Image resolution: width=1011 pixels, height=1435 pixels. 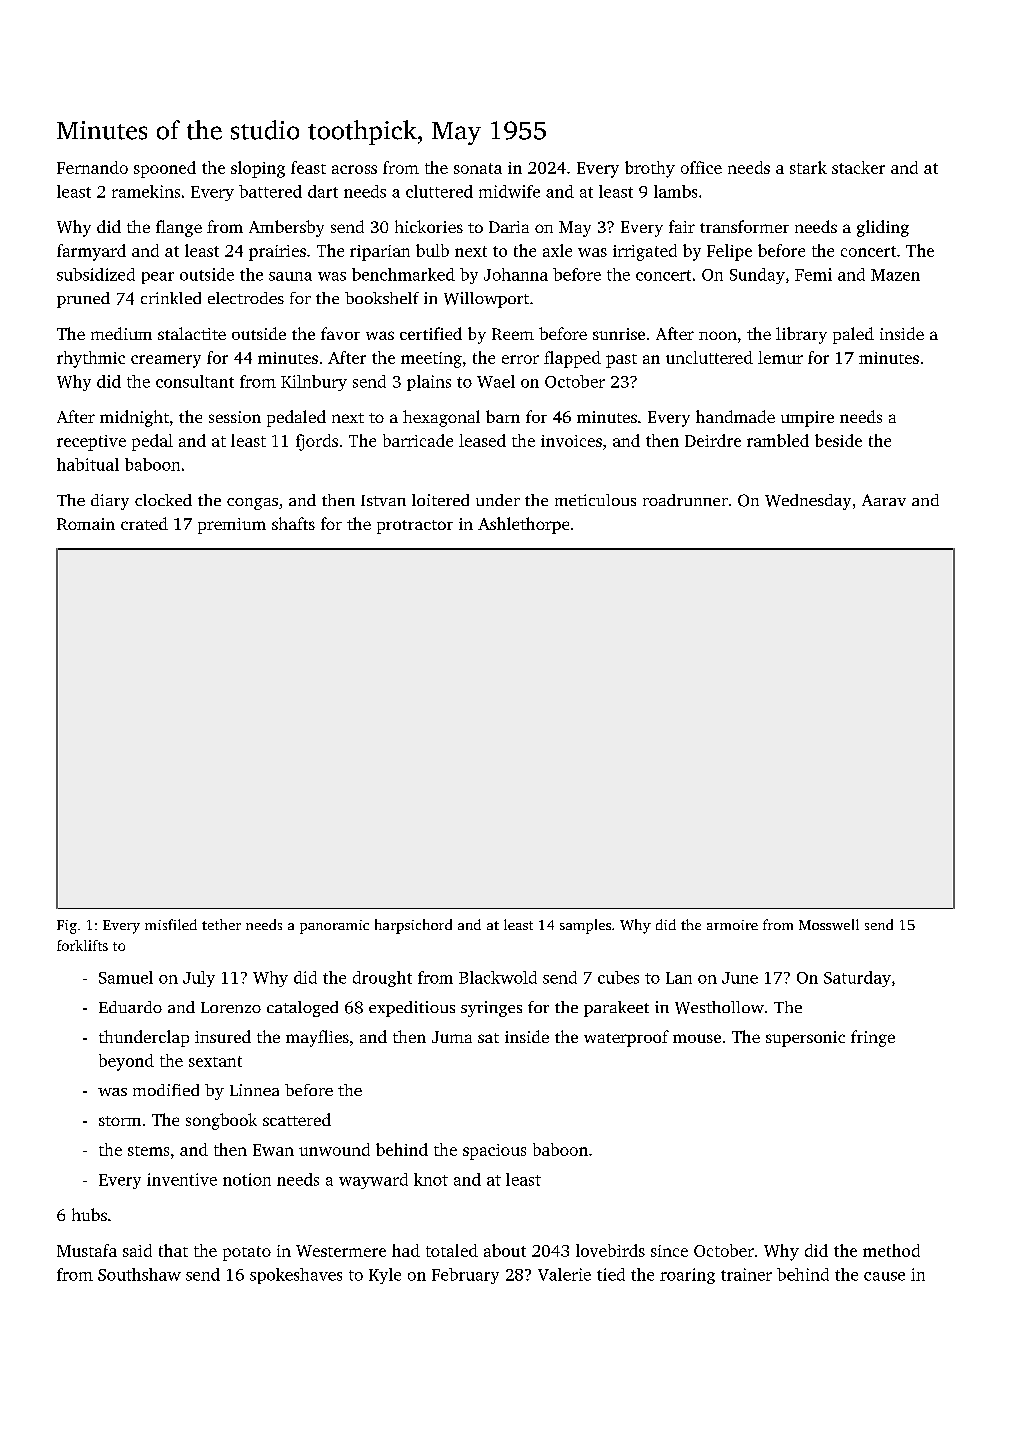 What do you see at coordinates (857, 979) in the image?
I see `Saturday` at bounding box center [857, 979].
